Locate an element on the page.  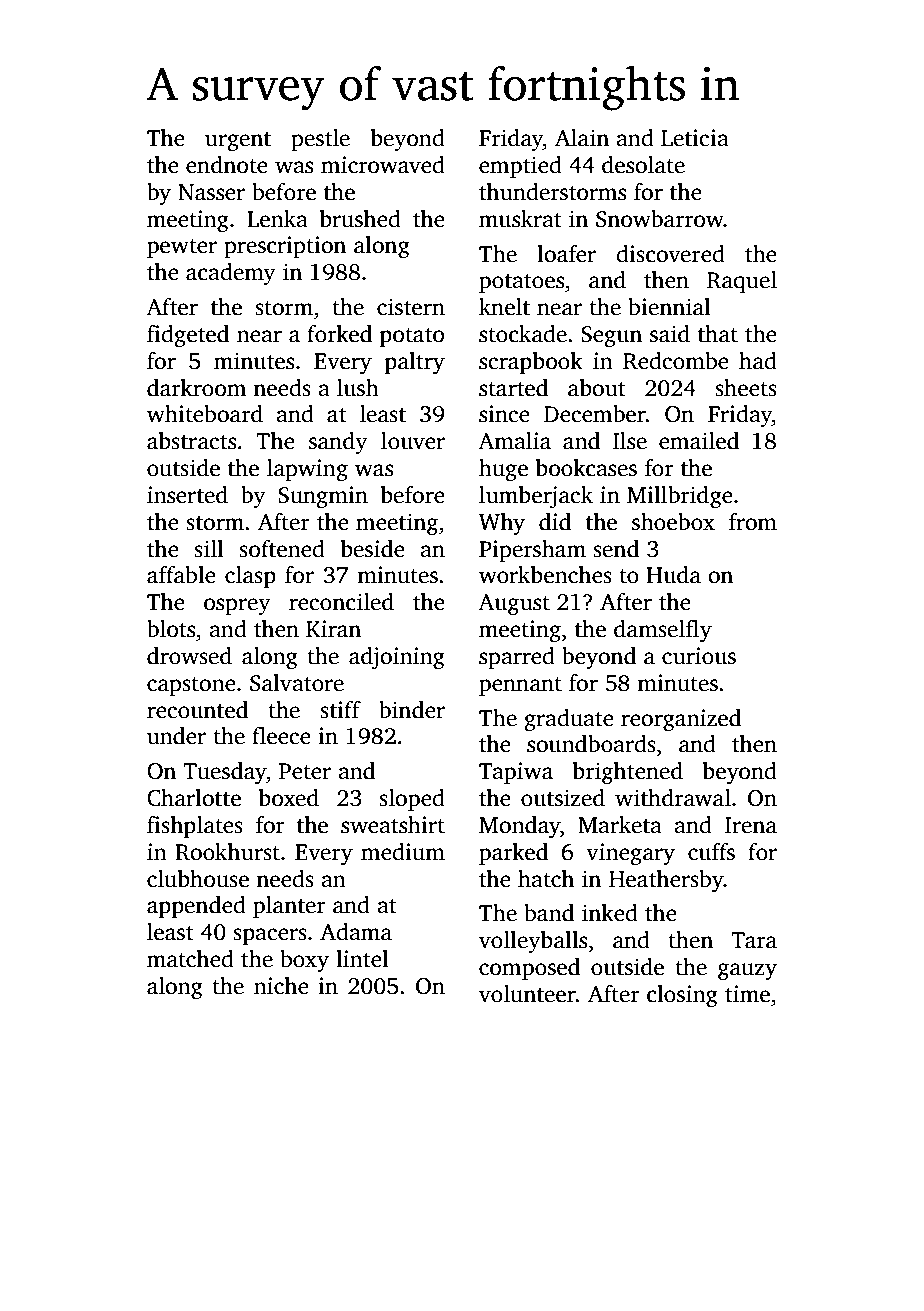
paltry is located at coordinates (415, 363).
